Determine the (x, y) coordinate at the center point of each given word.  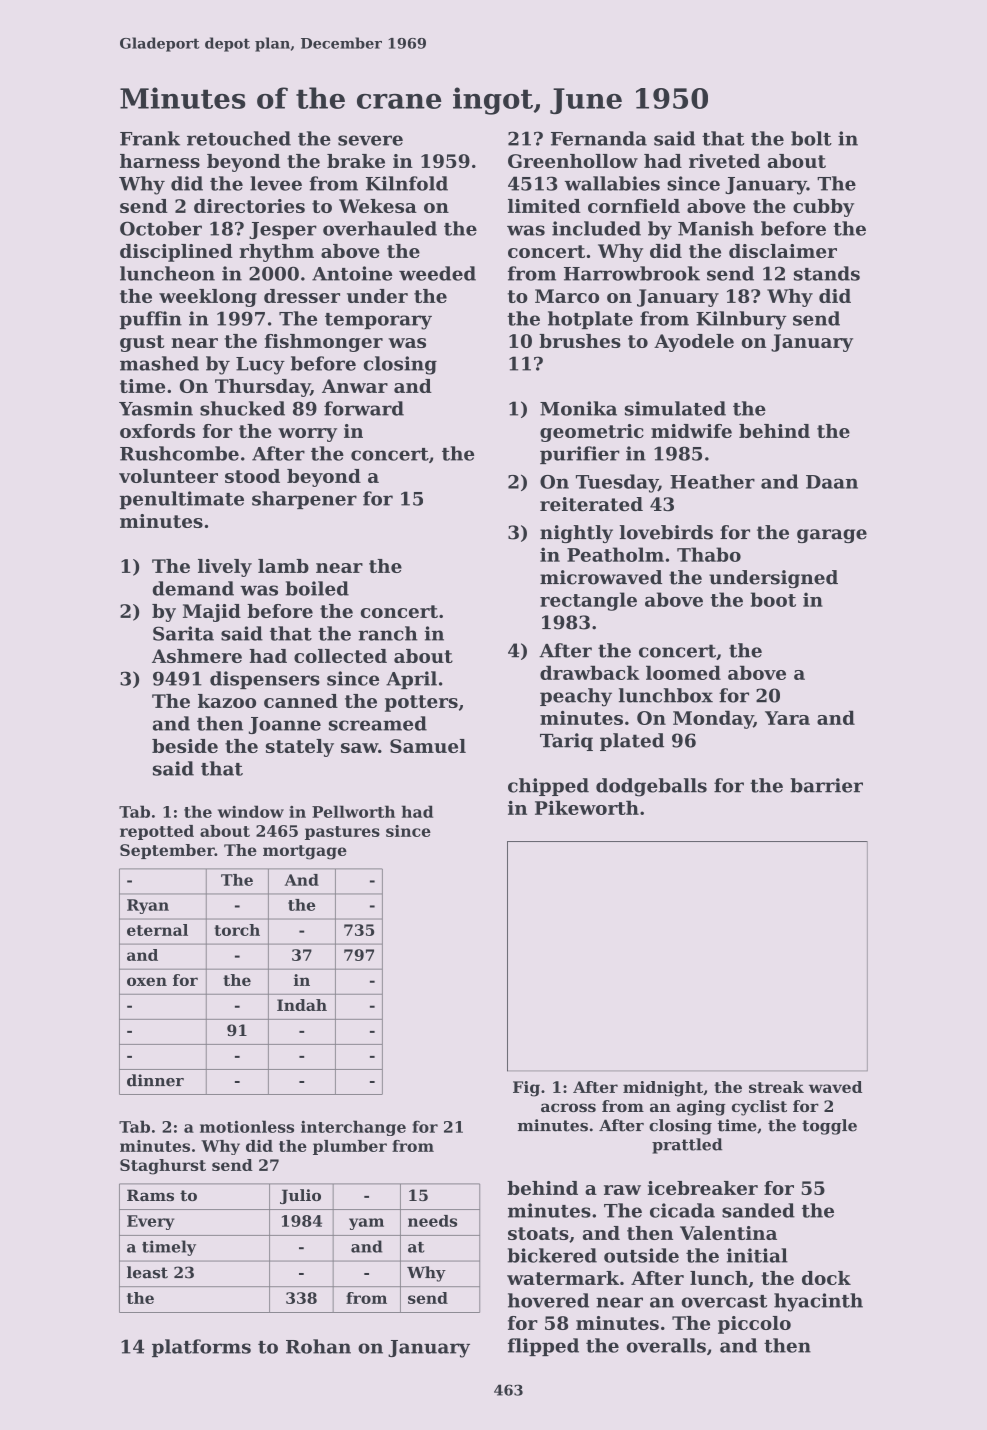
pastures (342, 833)
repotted (157, 832)
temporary (378, 321)
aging (701, 1108)
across (568, 1107)
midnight (663, 1089)
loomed (683, 672)
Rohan (318, 1346)
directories (249, 206)
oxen (147, 981)
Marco (567, 296)
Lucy (260, 366)
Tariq (566, 742)
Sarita (183, 633)
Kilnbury (741, 320)
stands (827, 273)
